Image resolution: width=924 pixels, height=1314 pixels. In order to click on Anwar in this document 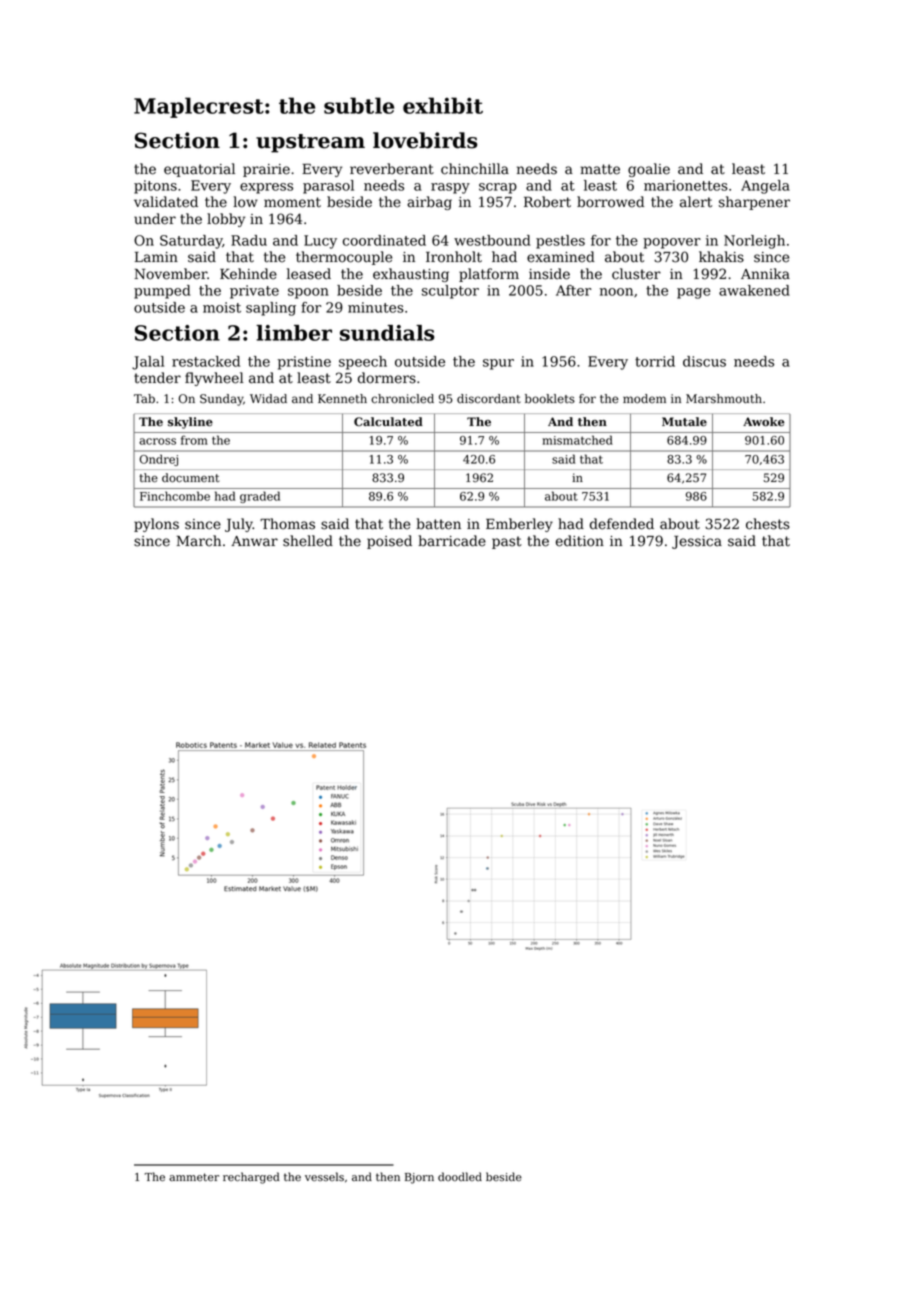, I will do `click(254, 541)`.
